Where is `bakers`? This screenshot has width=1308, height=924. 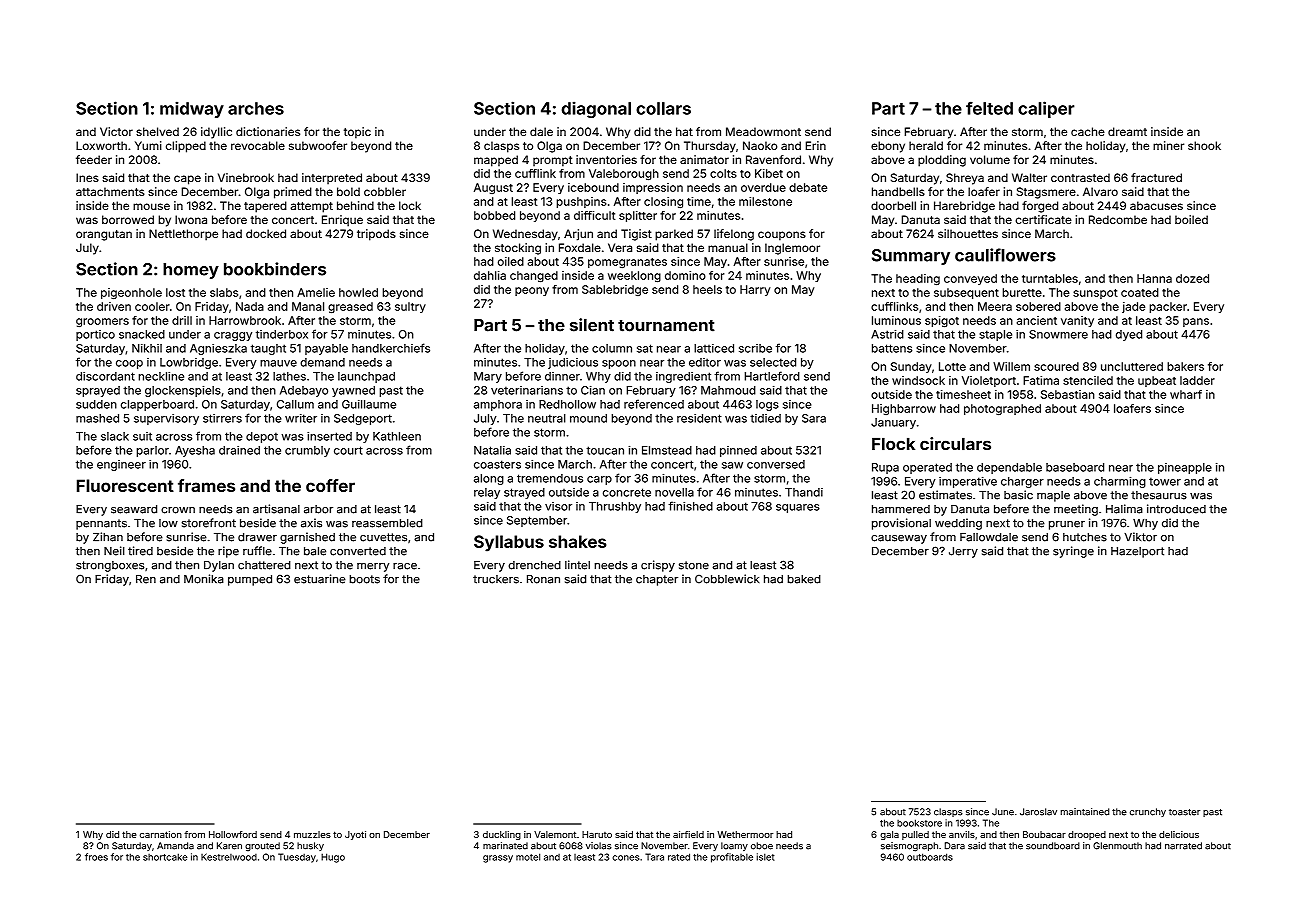 bakers is located at coordinates (1185, 366).
